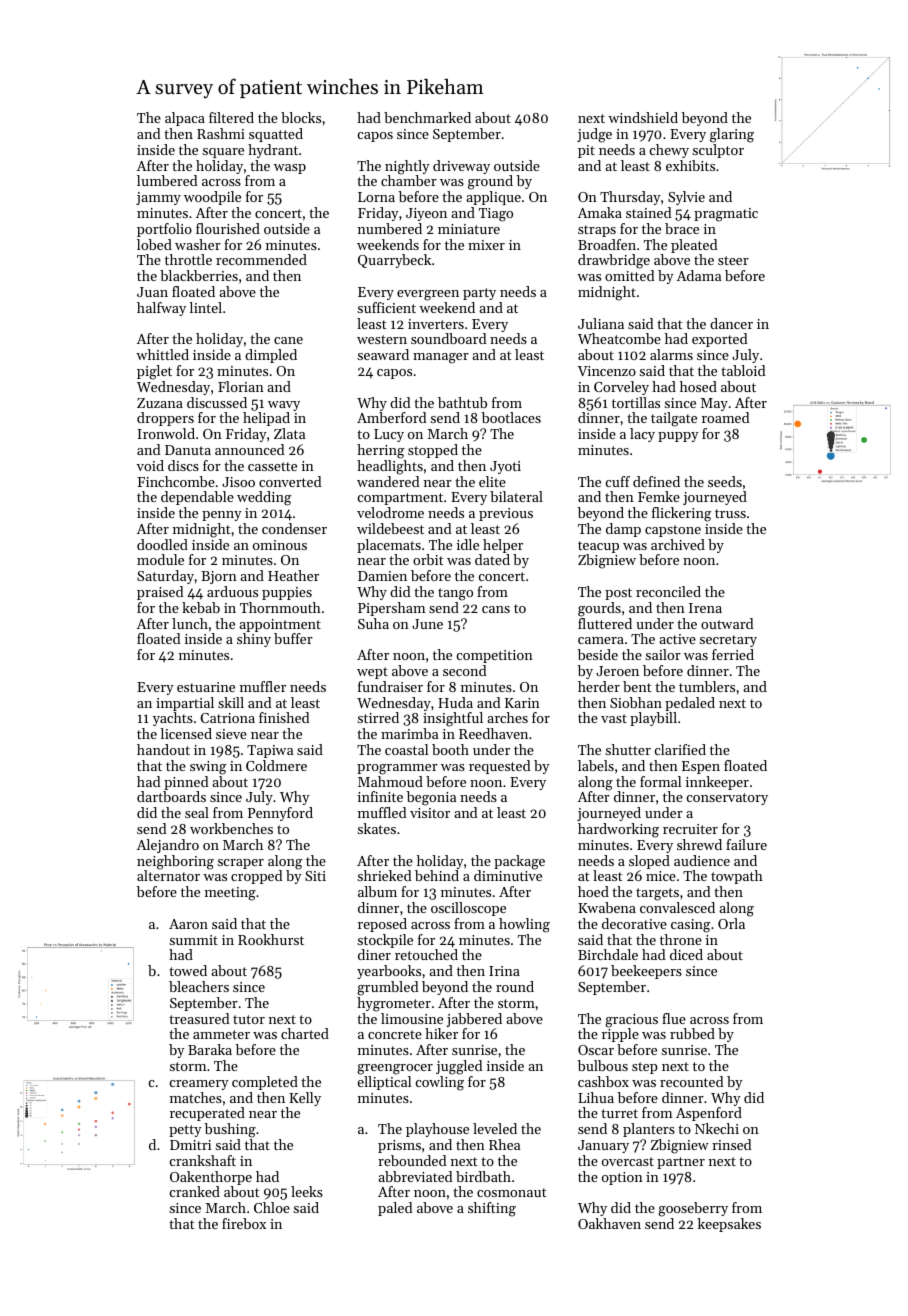 The width and height of the document is (908, 1316). I want to click on seal, so click(197, 812).
